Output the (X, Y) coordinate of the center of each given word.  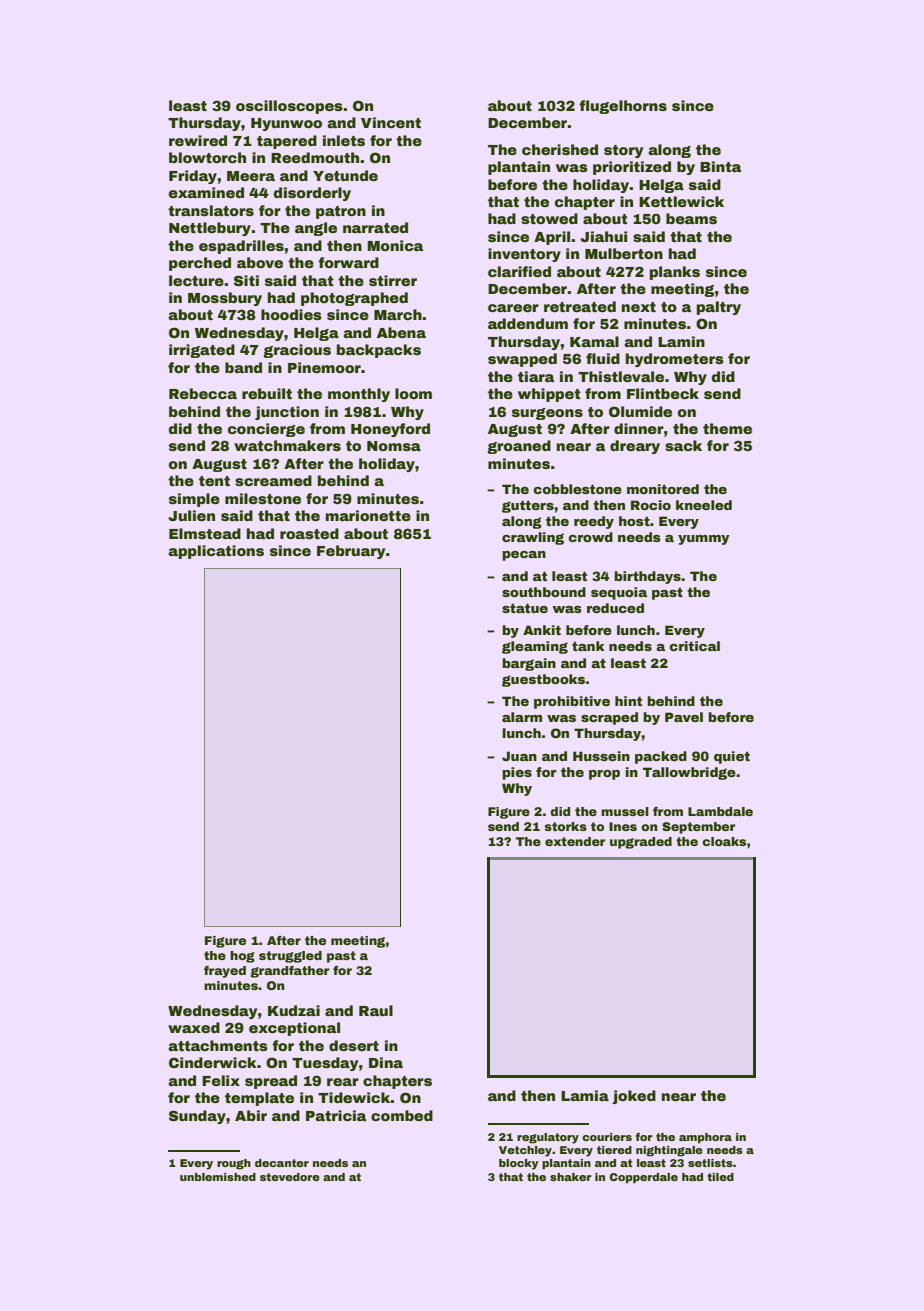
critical (694, 646)
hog (242, 957)
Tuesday (325, 1064)
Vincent (391, 122)
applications (216, 552)
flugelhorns (623, 107)
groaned (519, 447)
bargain (529, 664)
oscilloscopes (289, 107)
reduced (615, 608)
